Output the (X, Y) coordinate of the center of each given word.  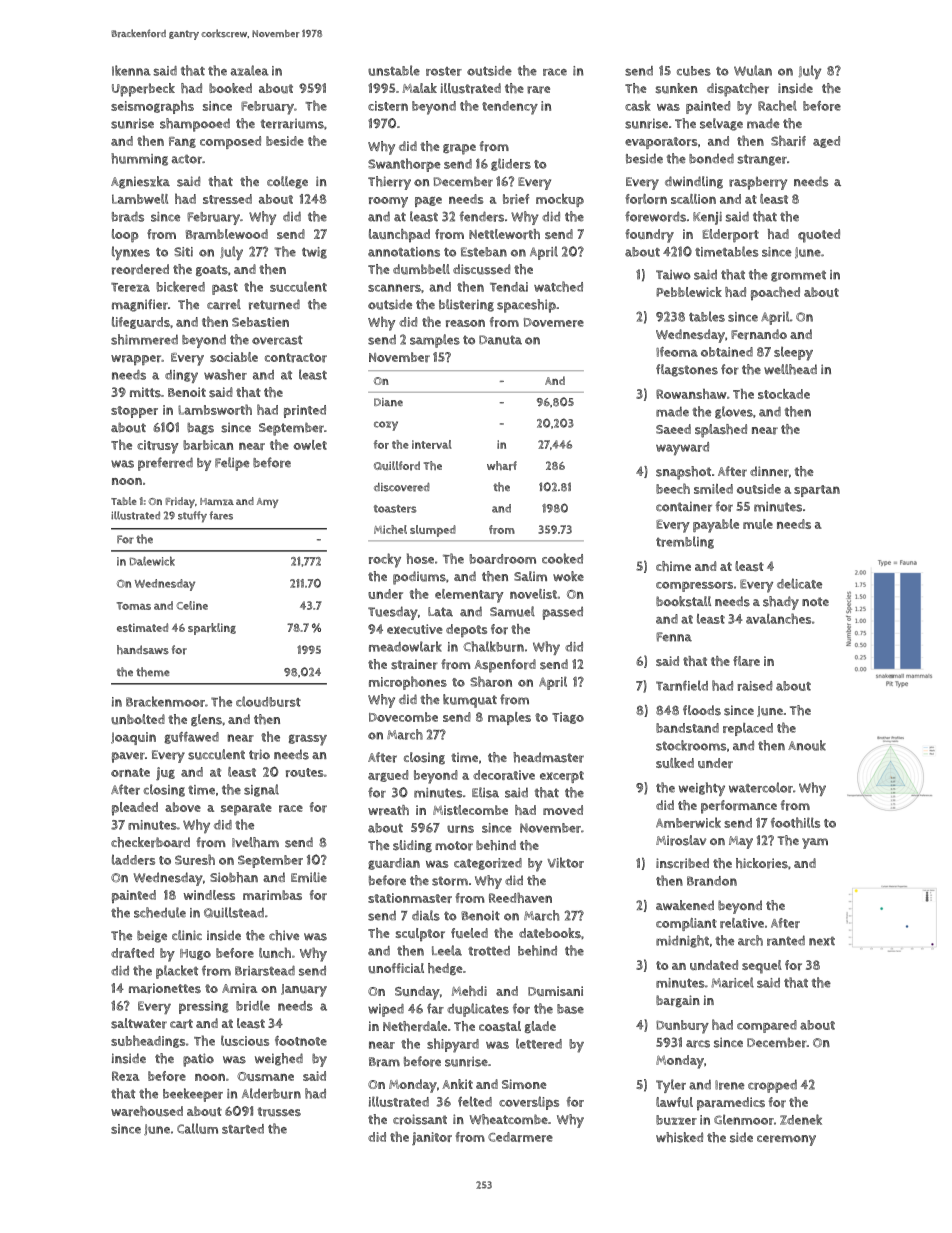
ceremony (786, 1140)
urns (460, 829)
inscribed (682, 863)
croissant (420, 1119)
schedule (160, 912)
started (243, 1129)
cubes (694, 71)
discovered (402, 487)
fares (221, 515)
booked (230, 88)
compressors (694, 587)
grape (459, 149)
